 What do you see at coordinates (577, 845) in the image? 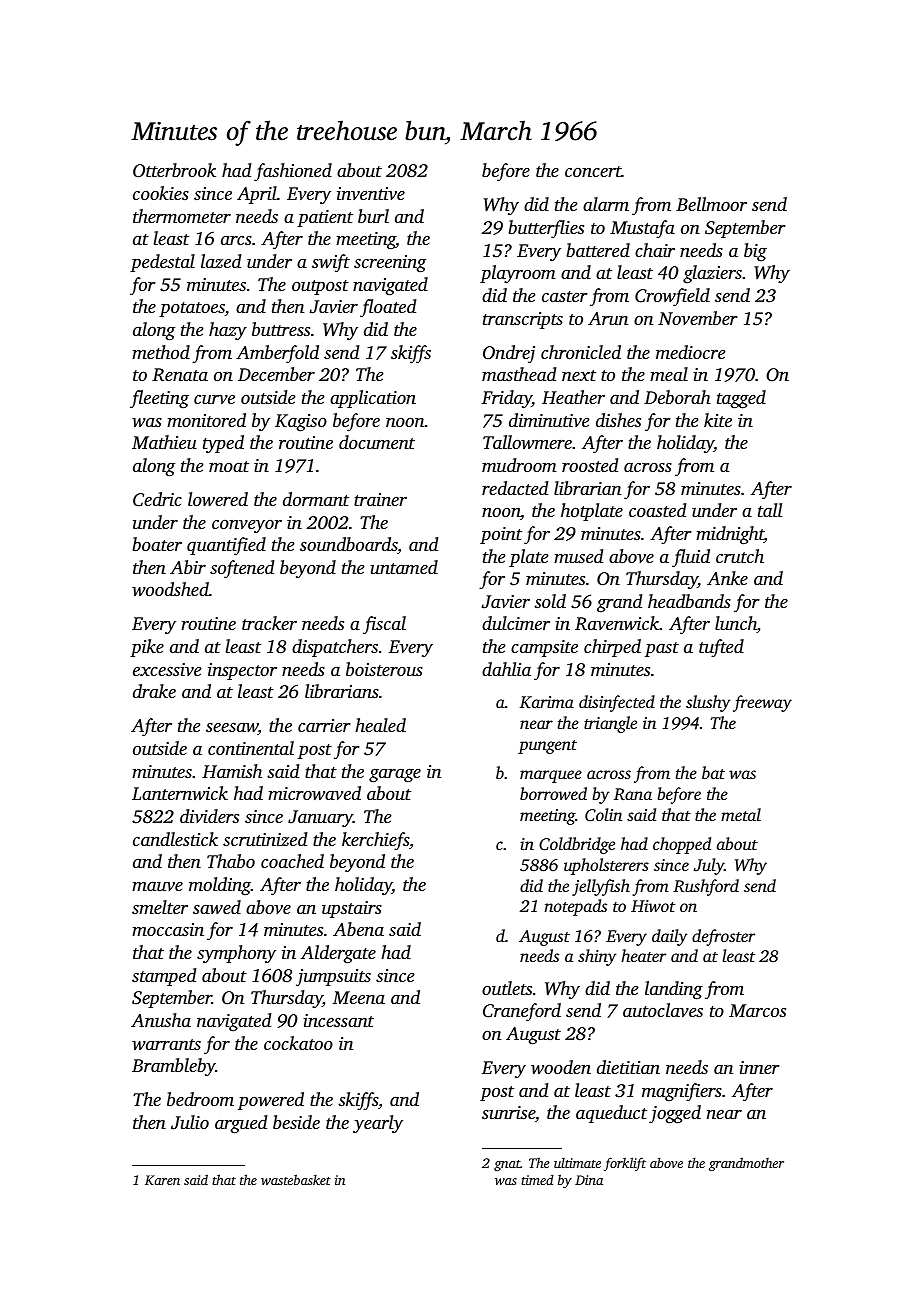
I see `Coldbridge` at bounding box center [577, 845].
